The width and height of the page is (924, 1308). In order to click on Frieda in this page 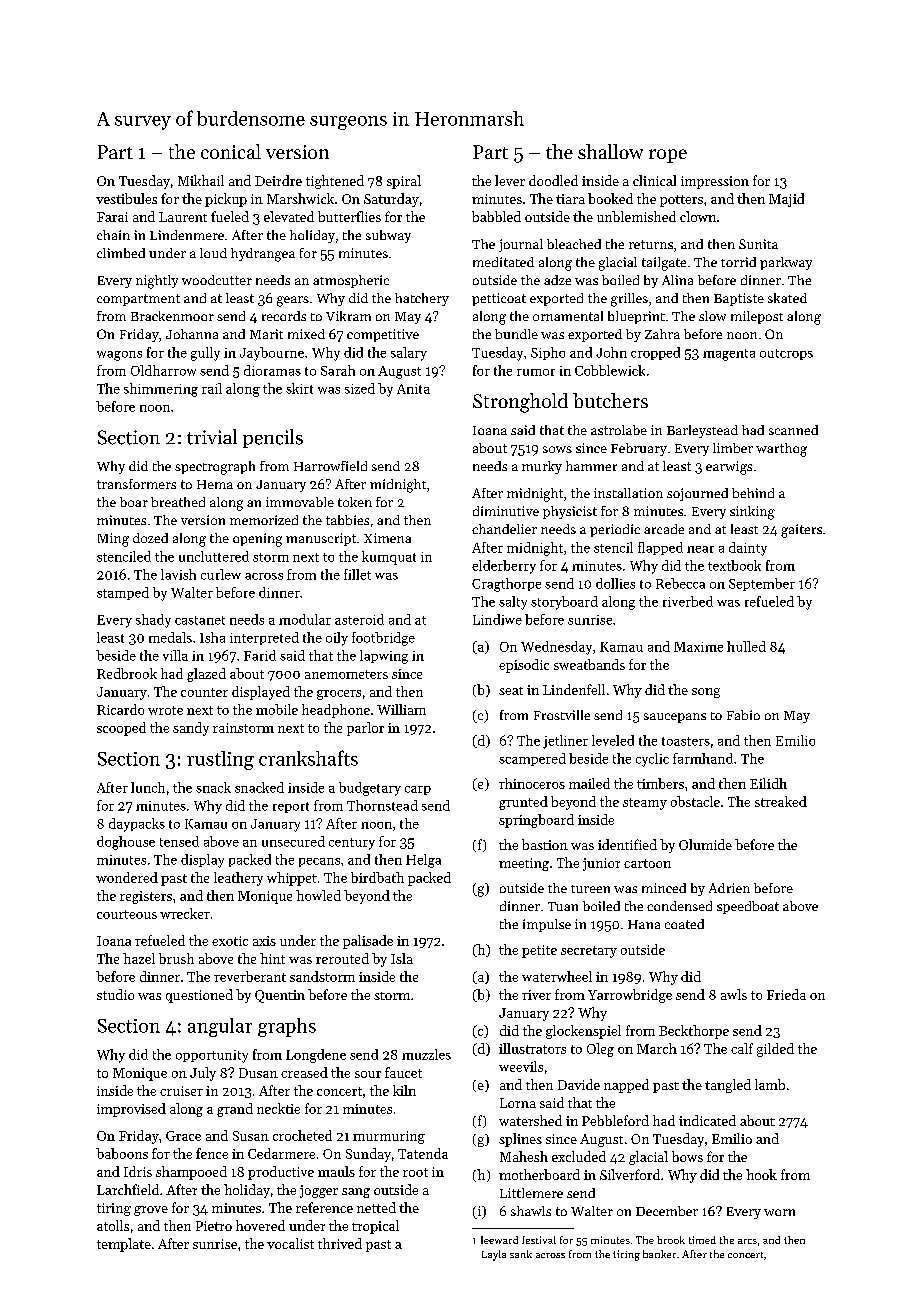, I will do `click(786, 994)`.
